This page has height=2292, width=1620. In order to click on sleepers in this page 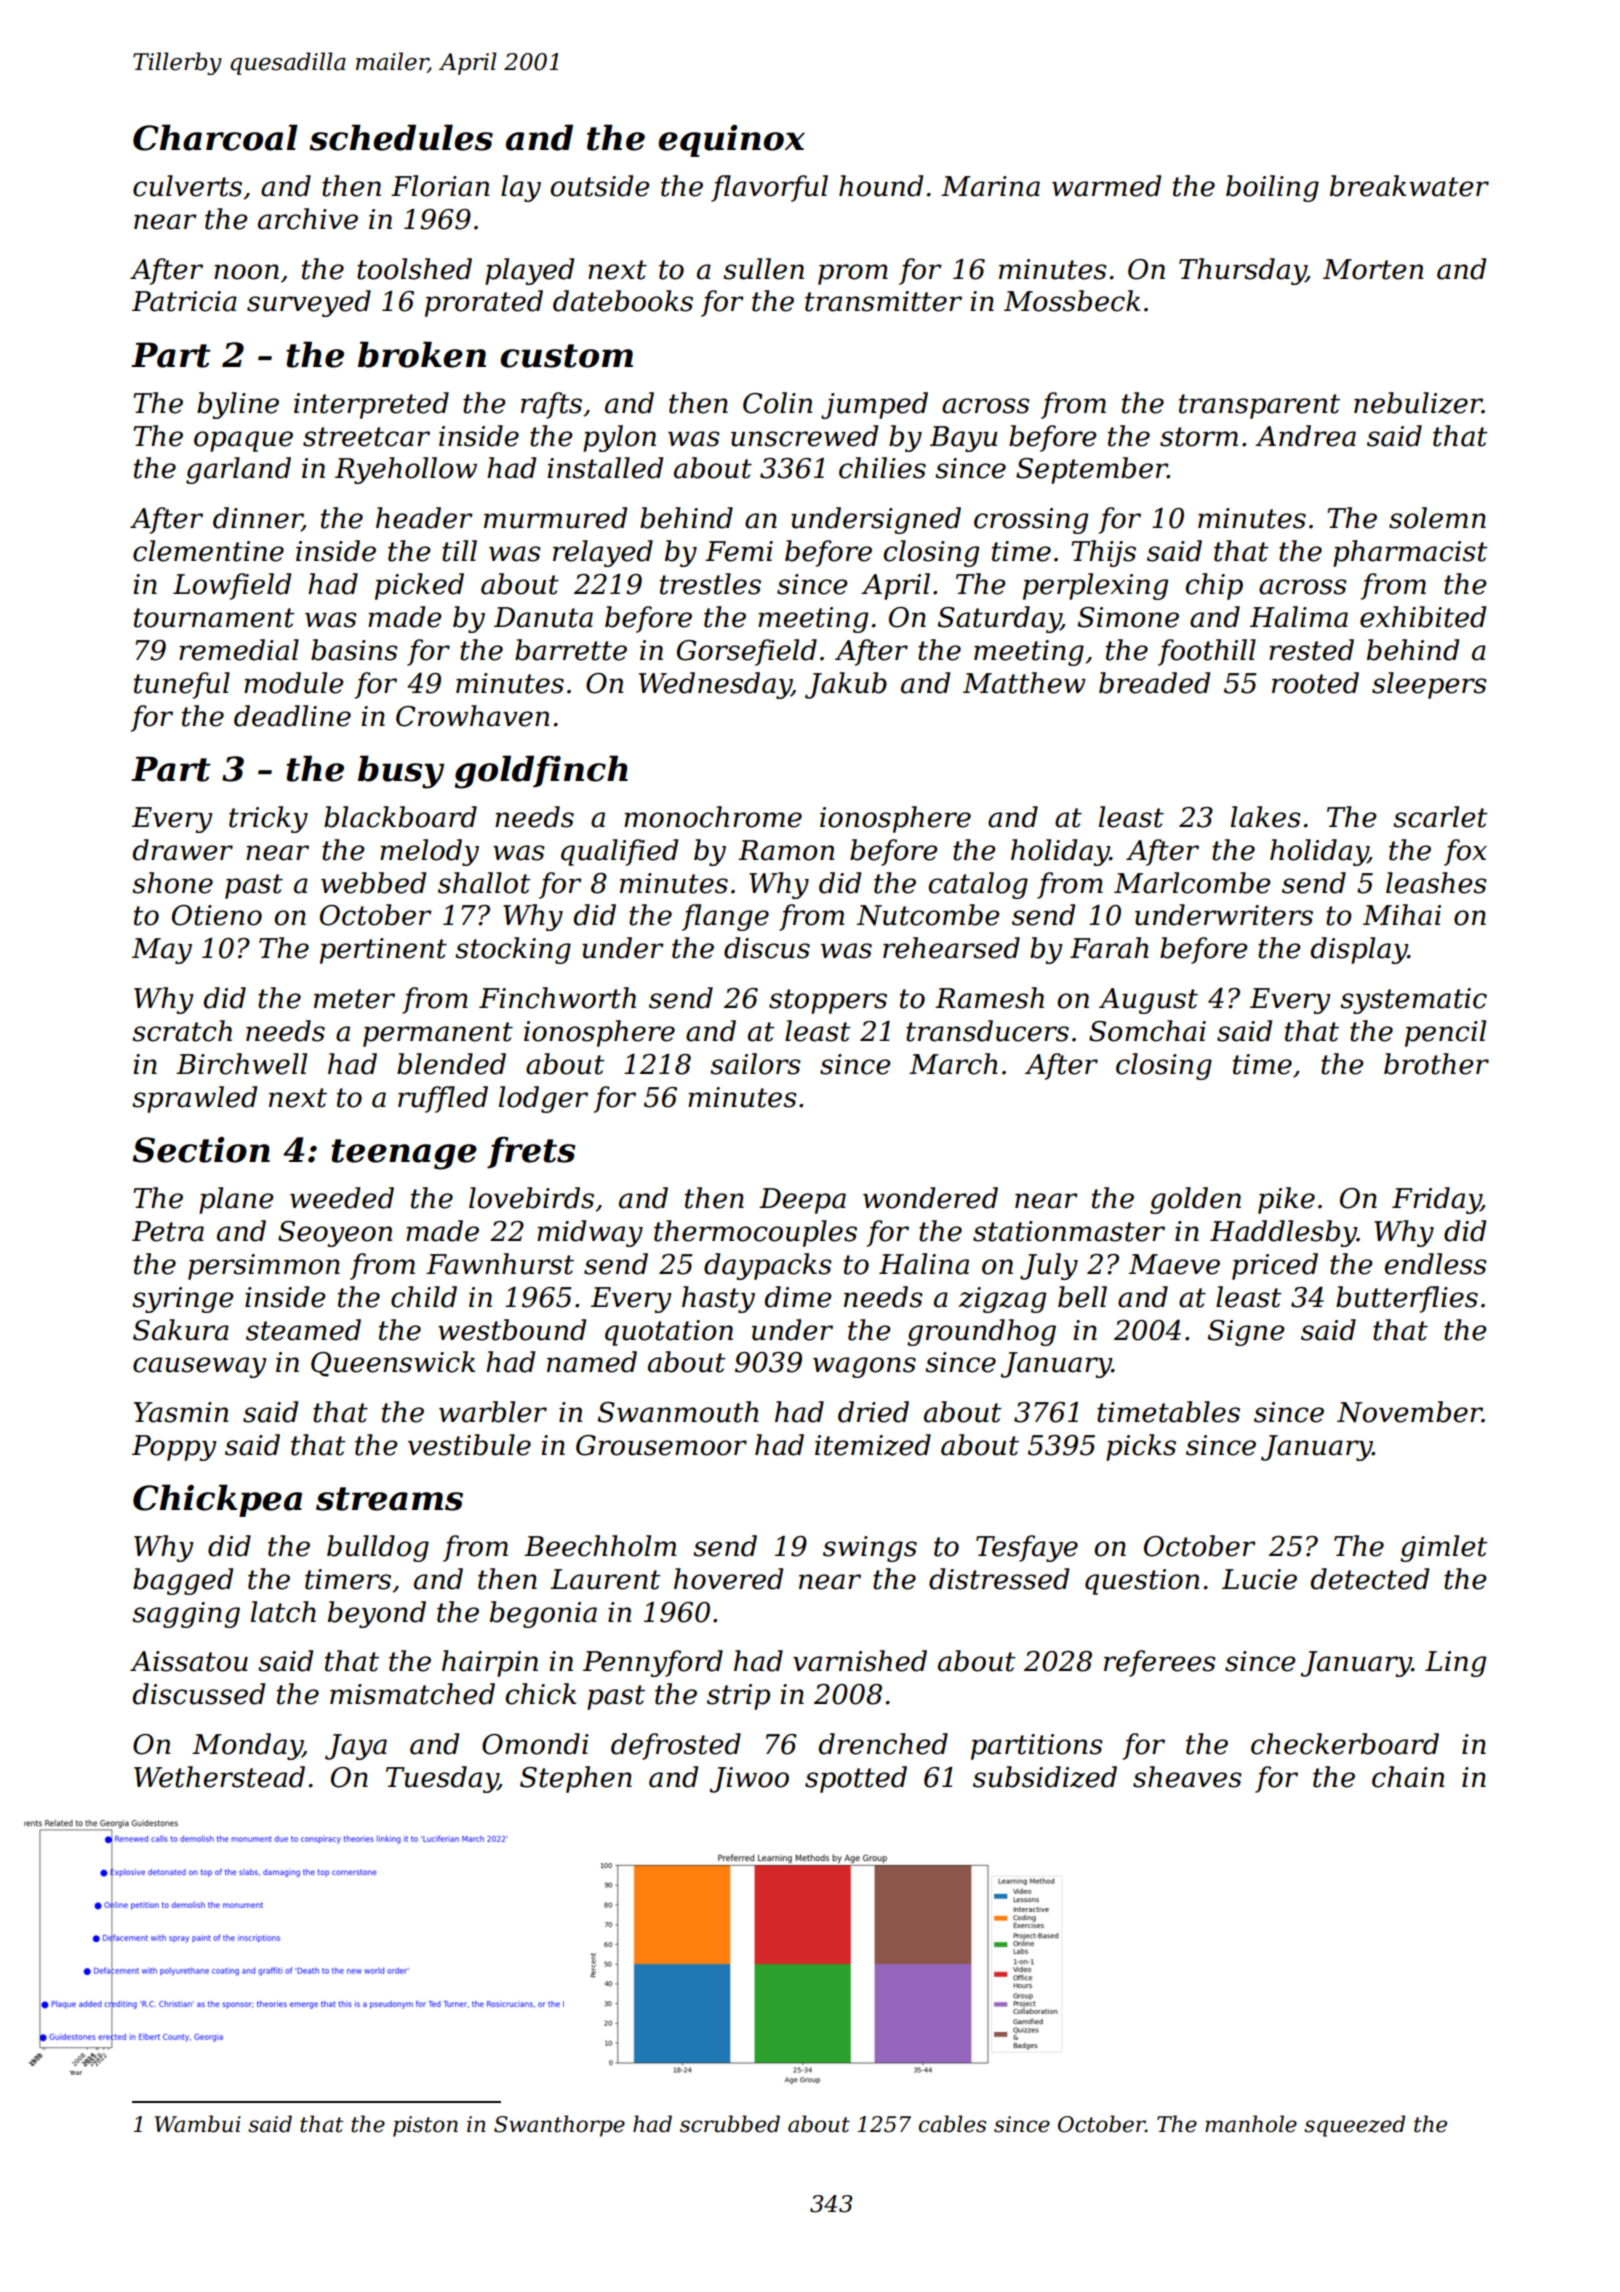, I will do `click(1429, 685)`.
